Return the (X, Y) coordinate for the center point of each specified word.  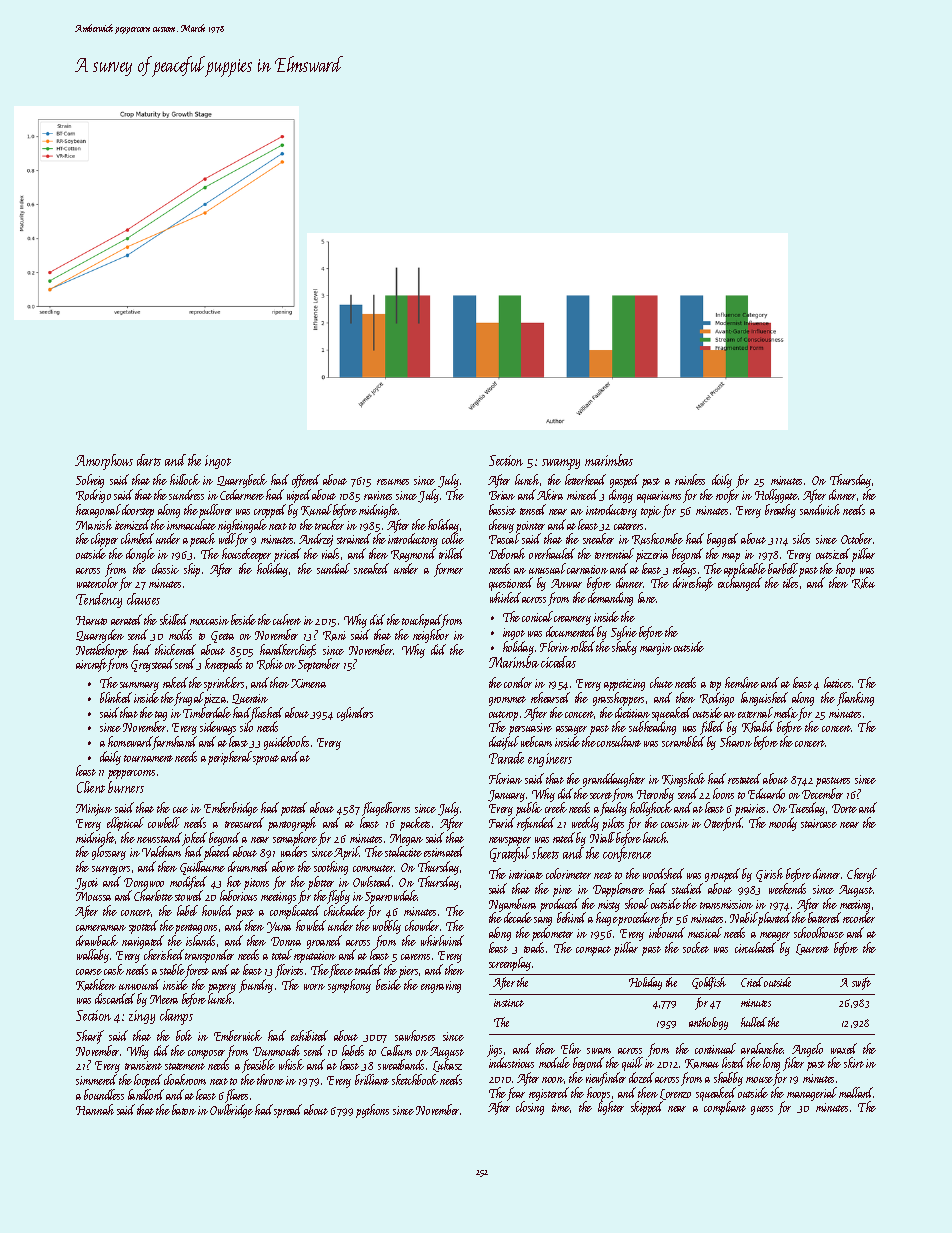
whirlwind (442, 940)
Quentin (250, 699)
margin (656, 649)
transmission (726, 904)
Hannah (95, 1109)
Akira (550, 494)
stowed (188, 896)
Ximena (308, 683)
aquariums (659, 497)
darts (149, 460)
